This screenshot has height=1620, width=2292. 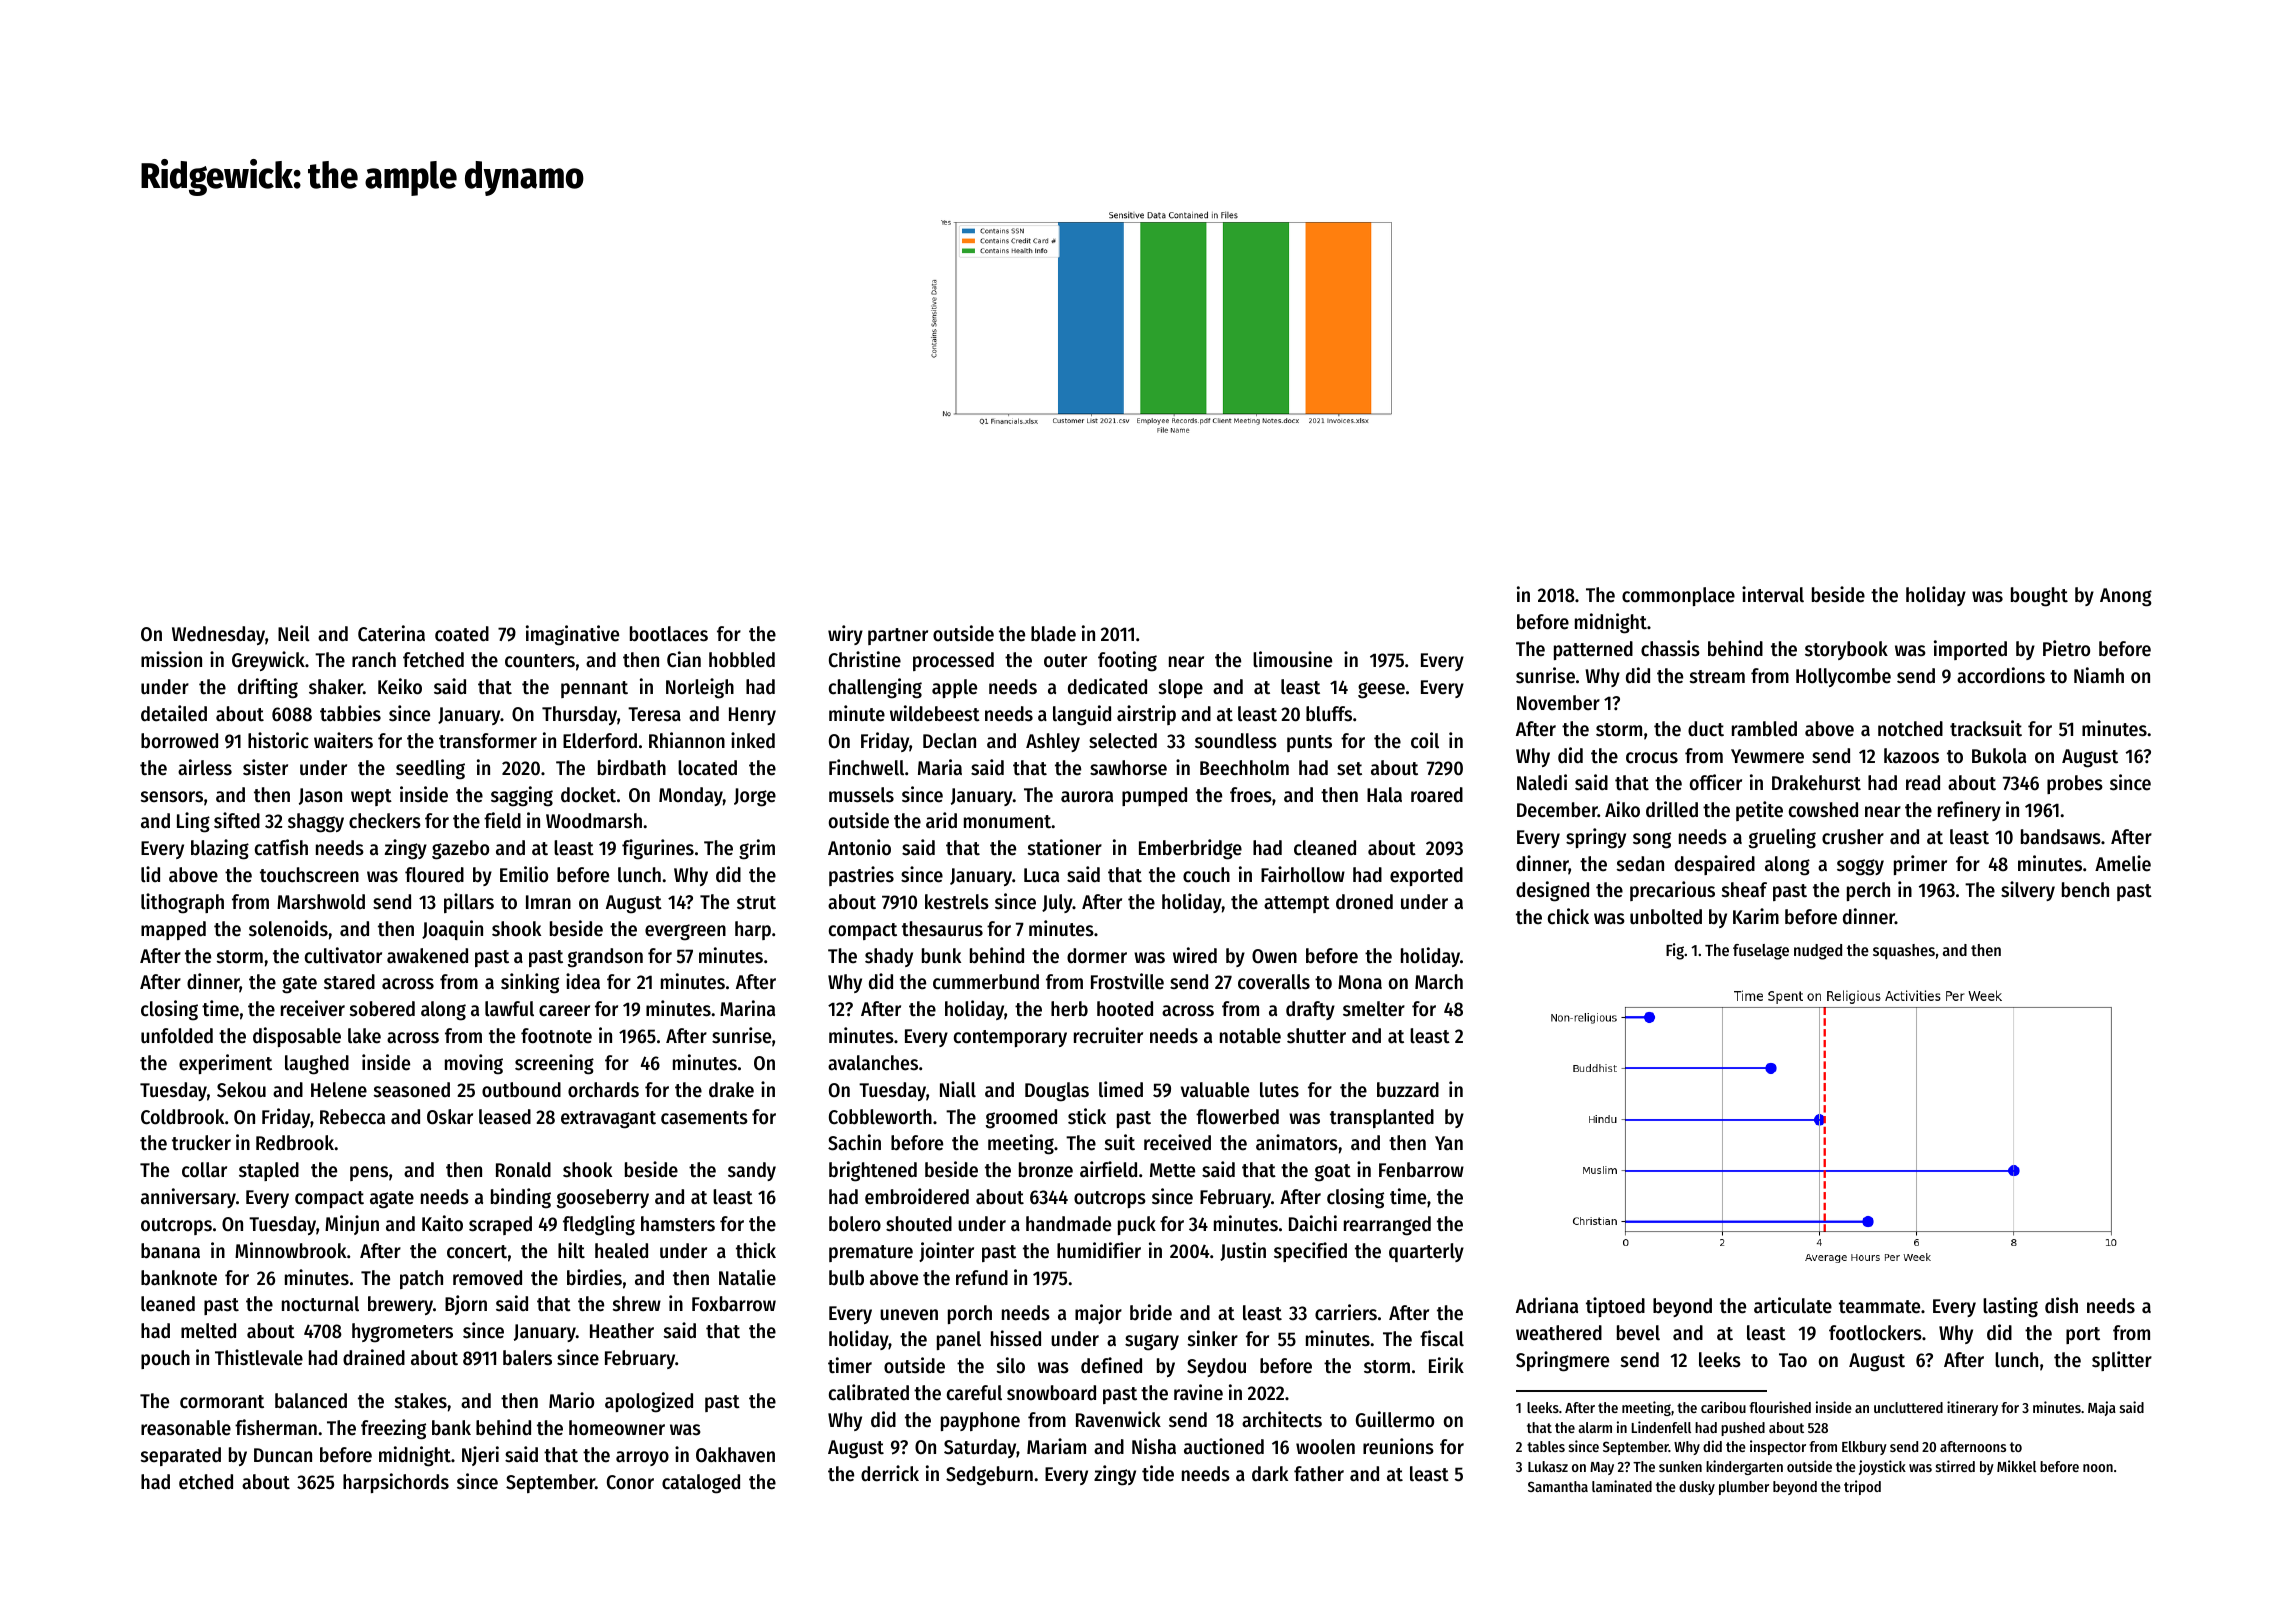 I want to click on crusher, so click(x=1853, y=837).
